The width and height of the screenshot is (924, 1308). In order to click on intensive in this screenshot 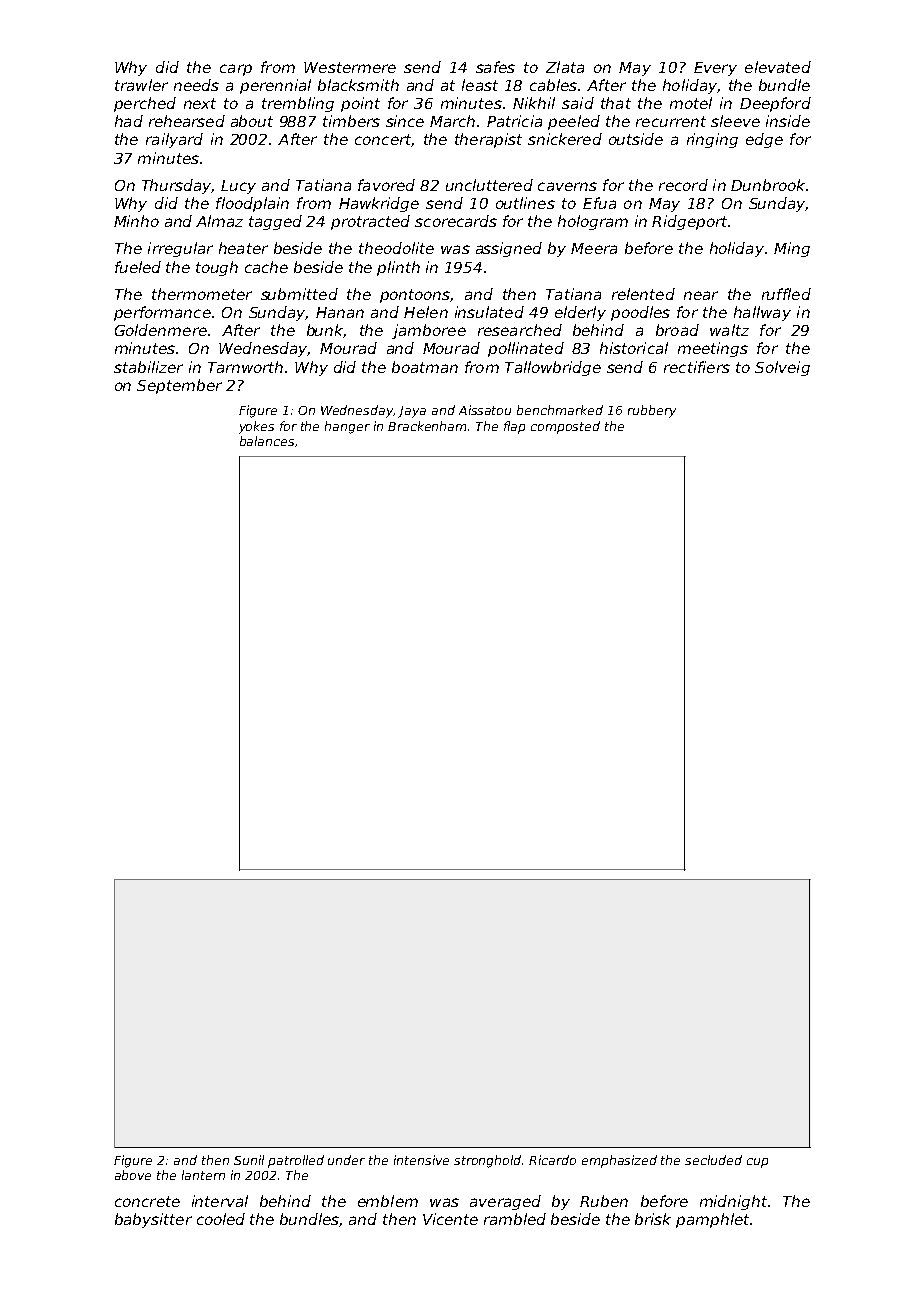, I will do `click(421, 1160)`.
